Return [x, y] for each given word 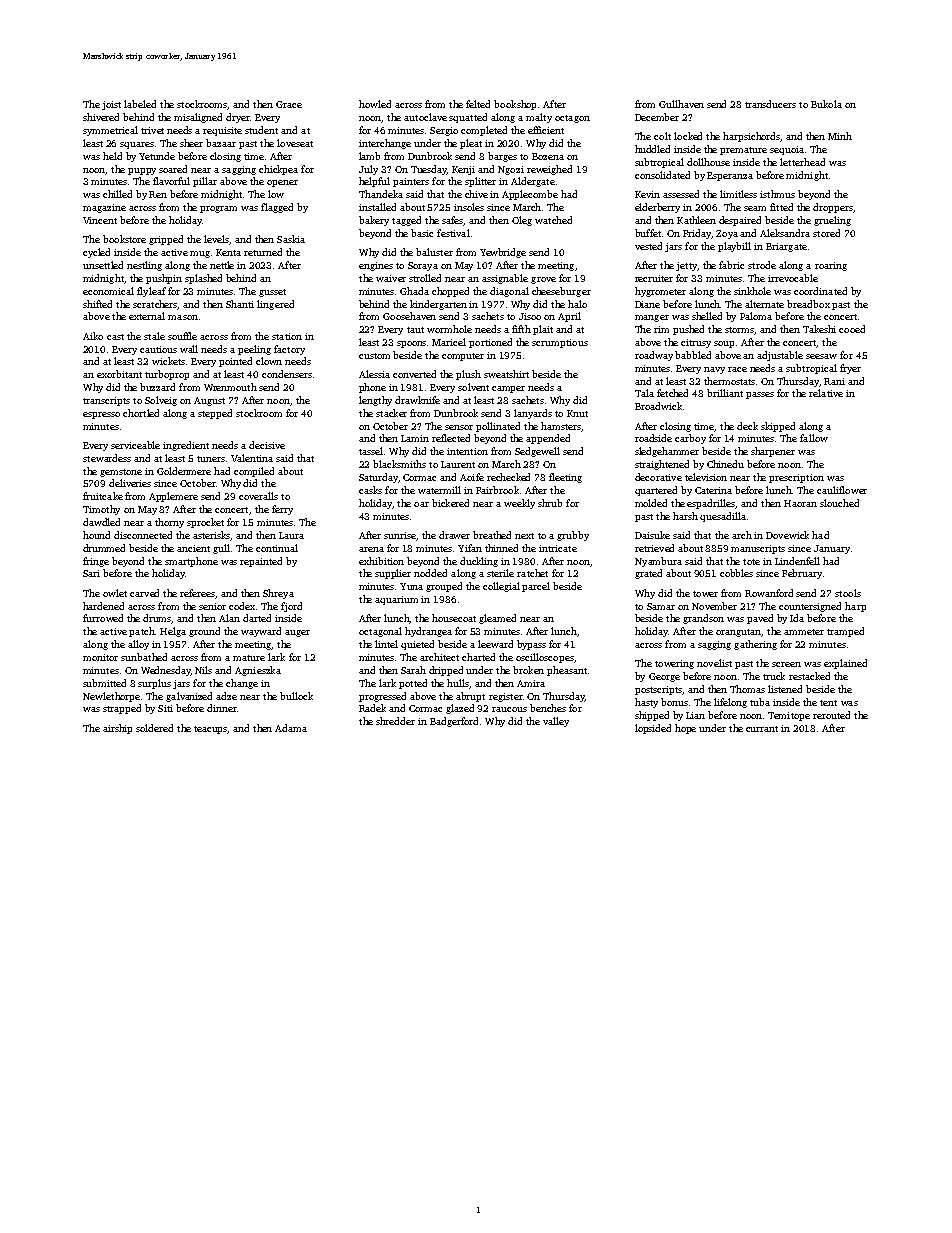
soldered [154, 728]
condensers [287, 374]
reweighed [549, 170]
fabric [731, 265]
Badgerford [454, 722]
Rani [834, 381]
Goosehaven [409, 316]
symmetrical [110, 131]
